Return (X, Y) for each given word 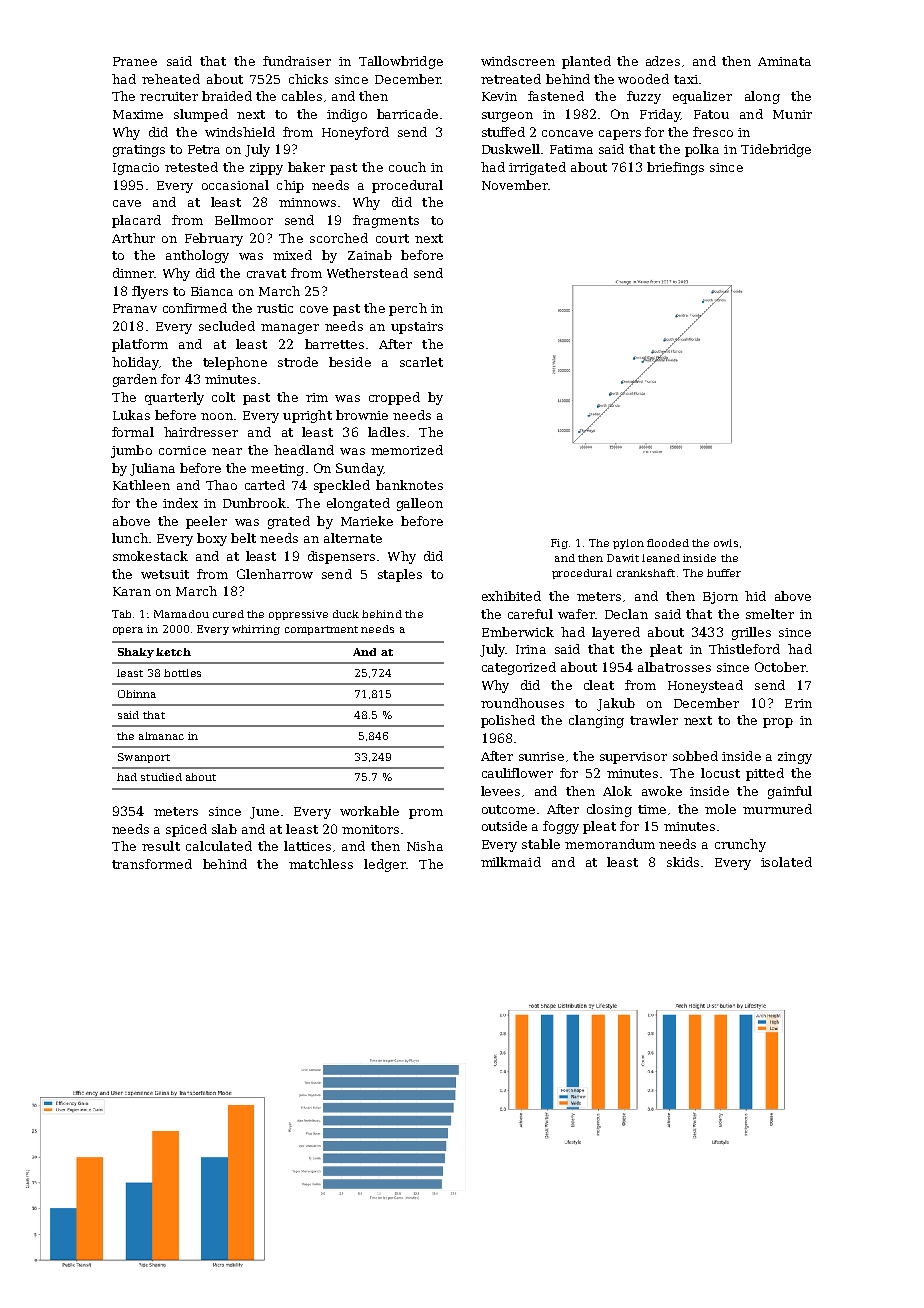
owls (726, 543)
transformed (152, 864)
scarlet (421, 362)
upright (307, 416)
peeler (206, 522)
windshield (240, 132)
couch (407, 167)
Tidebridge (776, 150)
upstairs (417, 328)
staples (400, 575)
